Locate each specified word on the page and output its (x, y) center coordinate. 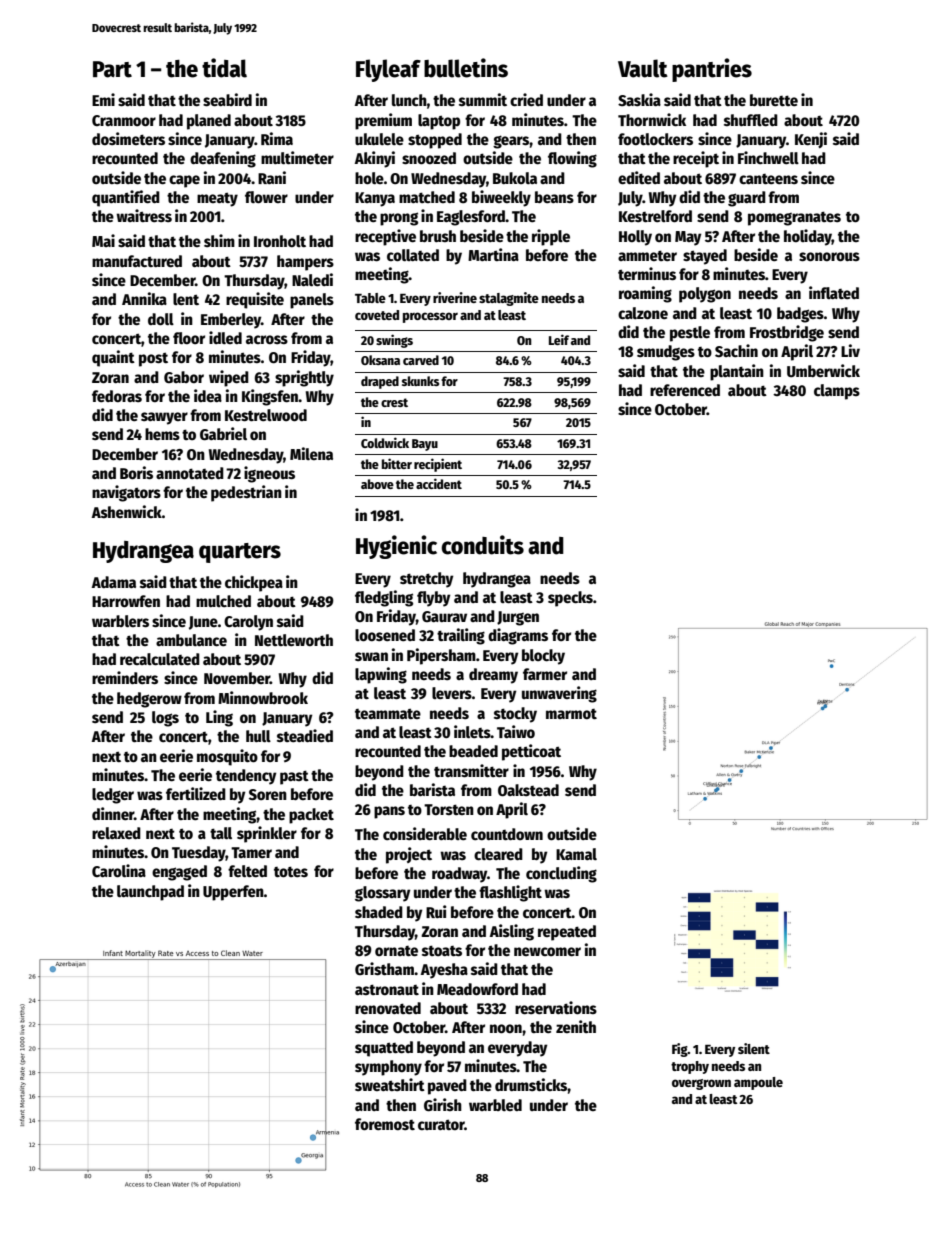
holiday (808, 237)
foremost (385, 1124)
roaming (645, 294)
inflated (834, 292)
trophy (690, 1067)
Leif (559, 339)
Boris (136, 473)
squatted (384, 1049)
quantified (126, 198)
